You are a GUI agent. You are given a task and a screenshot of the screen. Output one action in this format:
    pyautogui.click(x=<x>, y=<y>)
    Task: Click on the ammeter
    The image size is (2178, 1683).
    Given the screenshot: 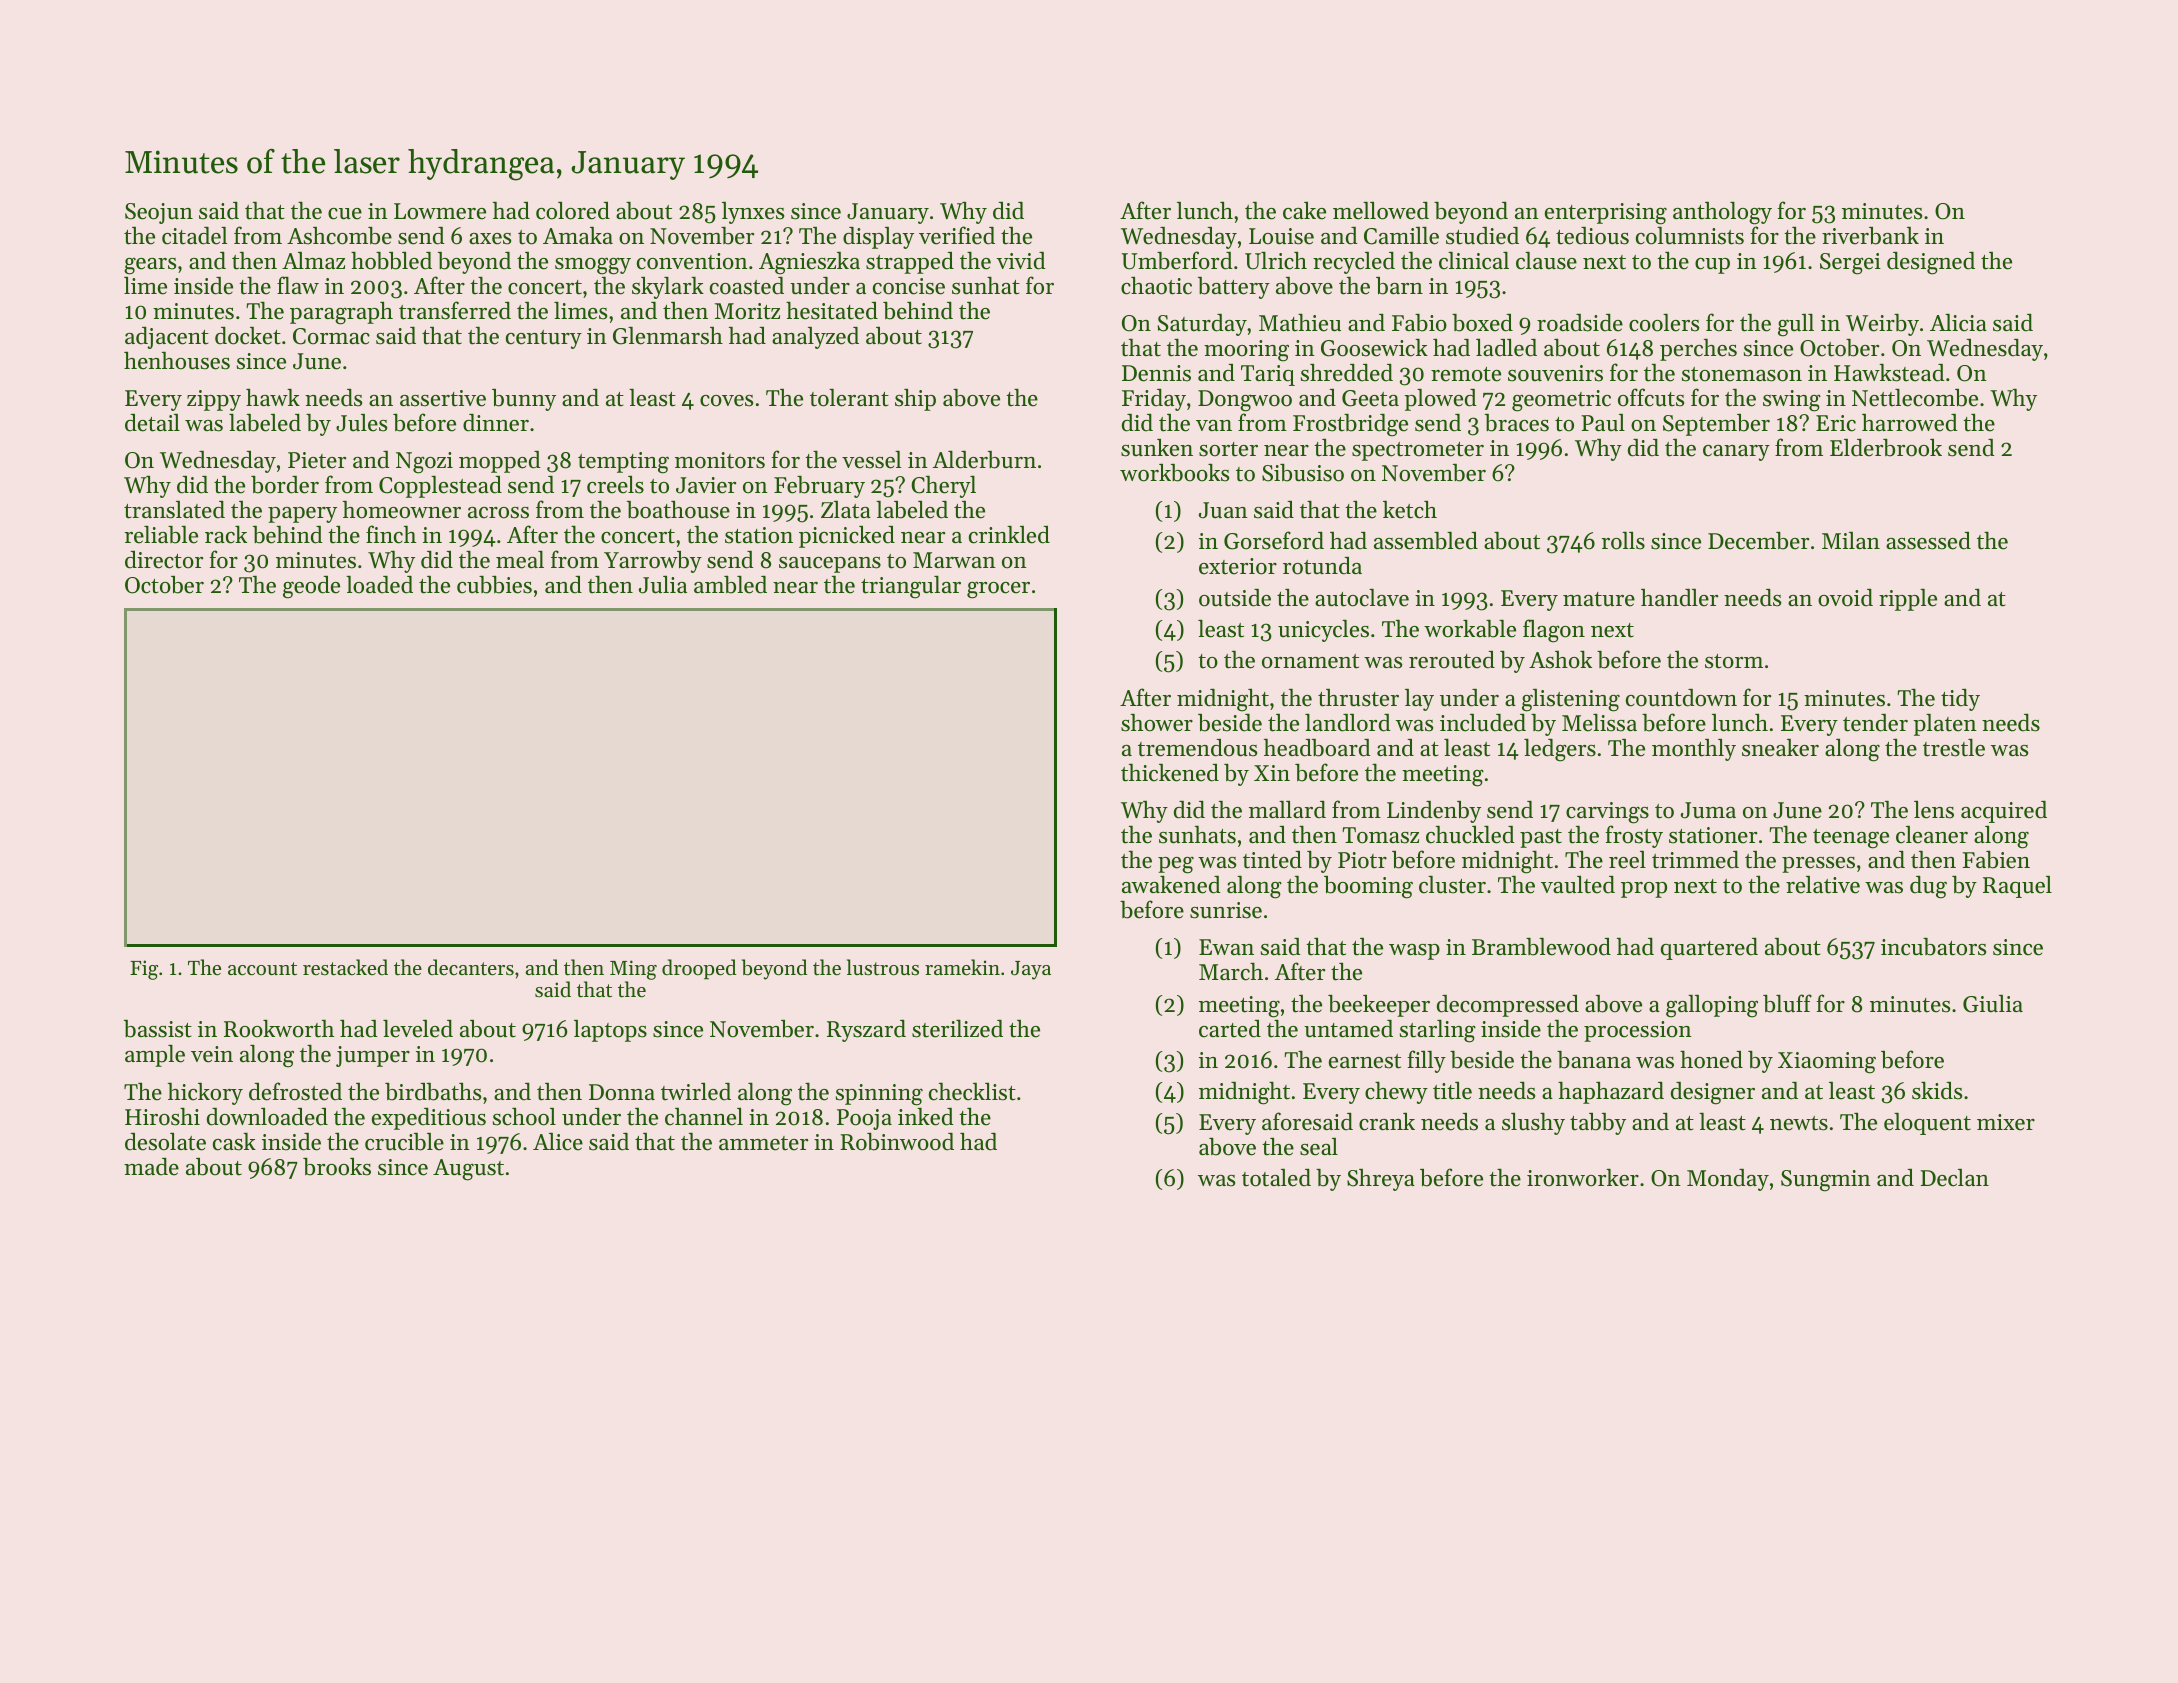 What is the action you would take?
    pyautogui.click(x=763, y=1143)
